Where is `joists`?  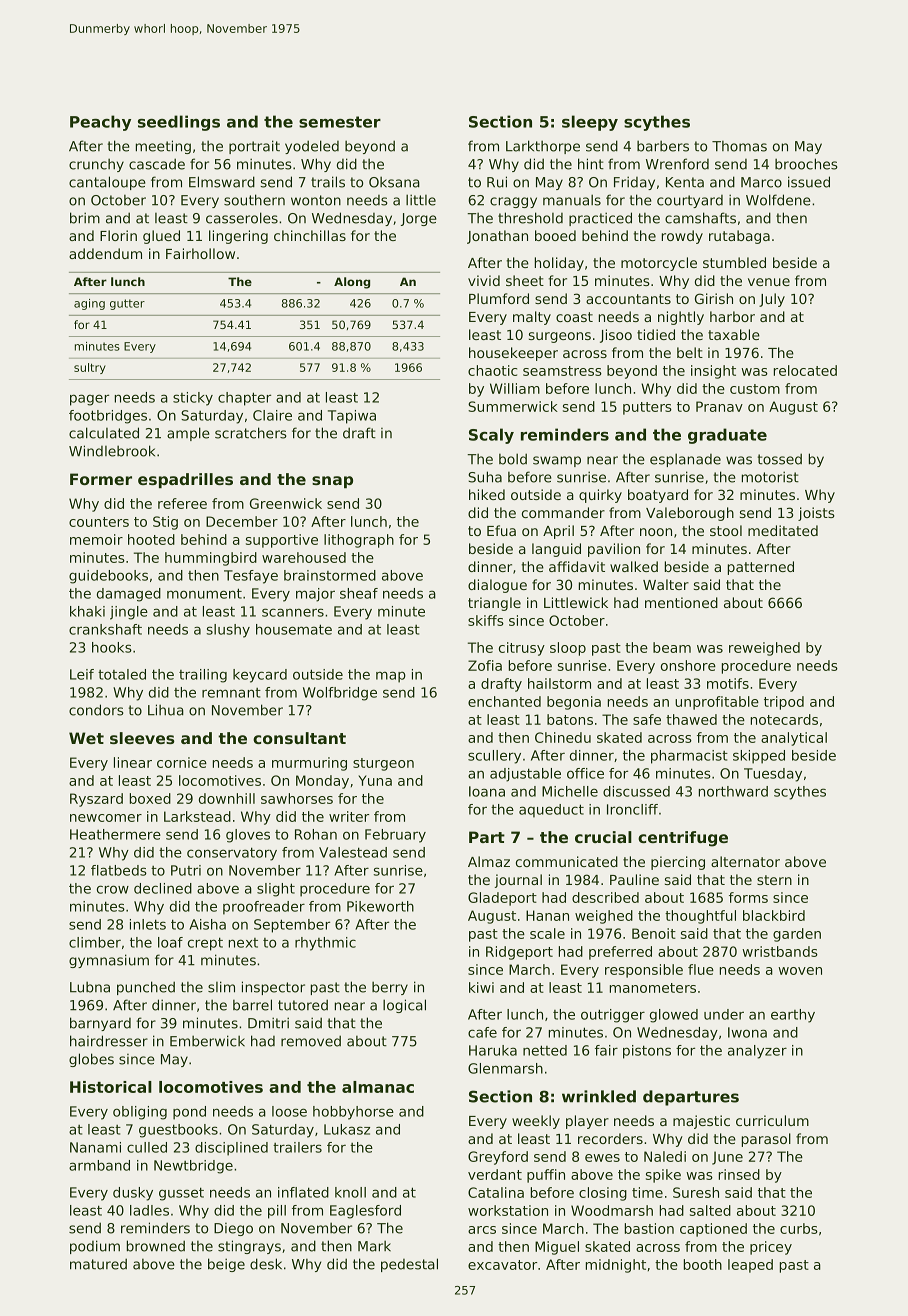 joists is located at coordinates (816, 514).
